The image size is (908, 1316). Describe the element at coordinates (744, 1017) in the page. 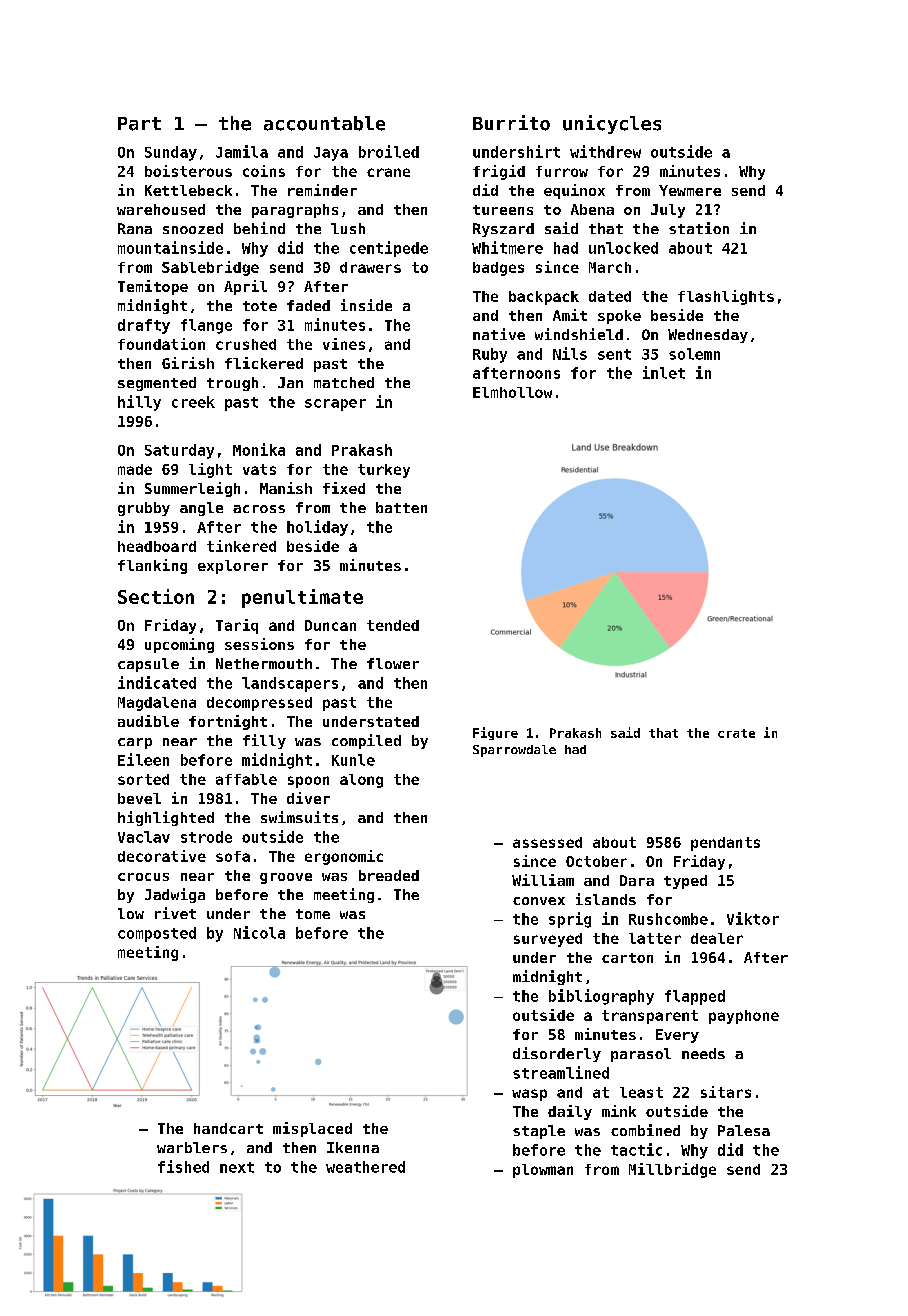

I see `payphone` at that location.
